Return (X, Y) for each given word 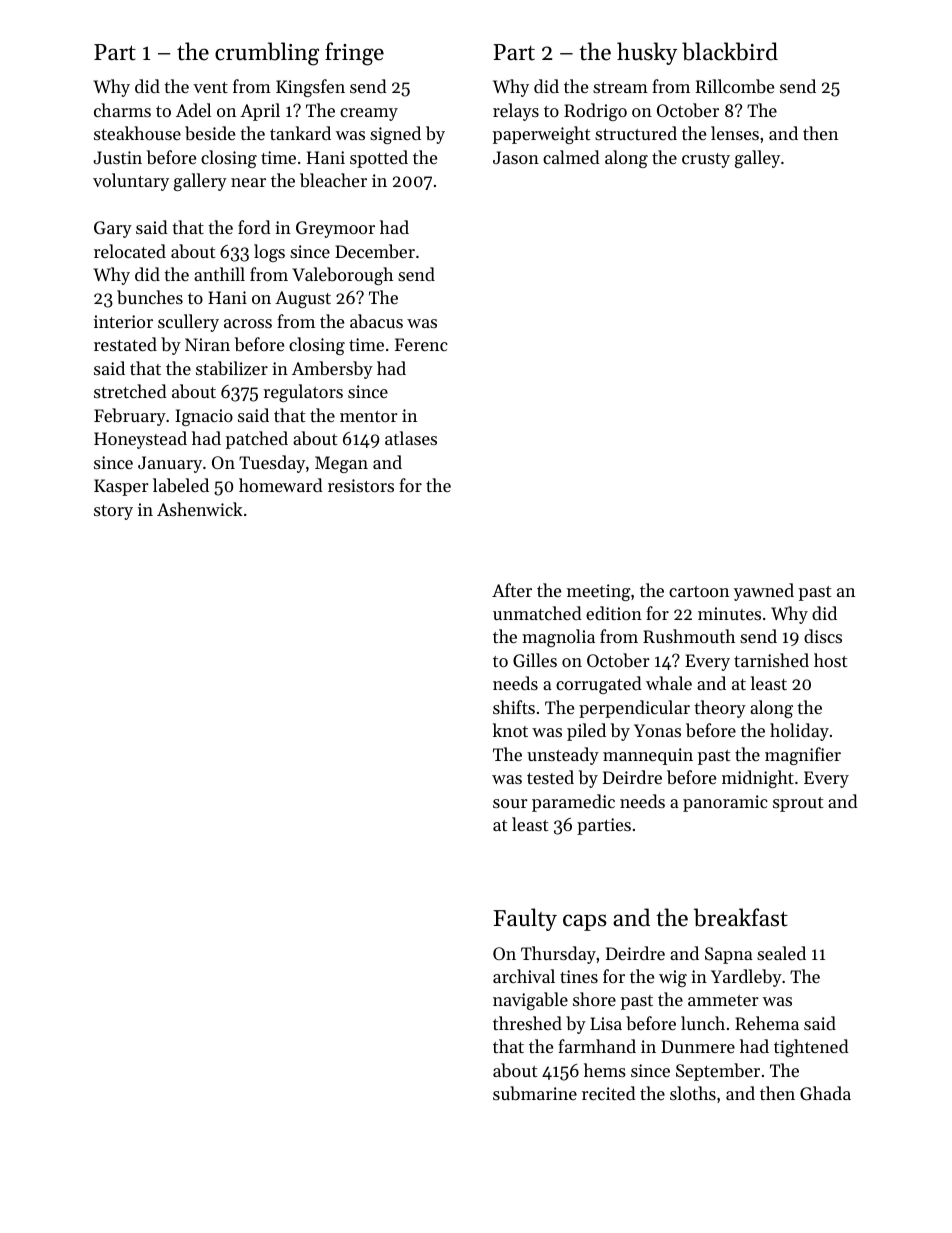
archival (524, 976)
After (512, 590)
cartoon (699, 591)
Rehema (767, 1023)
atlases (411, 438)
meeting (599, 592)
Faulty (525, 919)
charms (122, 110)
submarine (535, 1093)
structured (636, 133)
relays (516, 112)
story (113, 512)
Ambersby (332, 370)
